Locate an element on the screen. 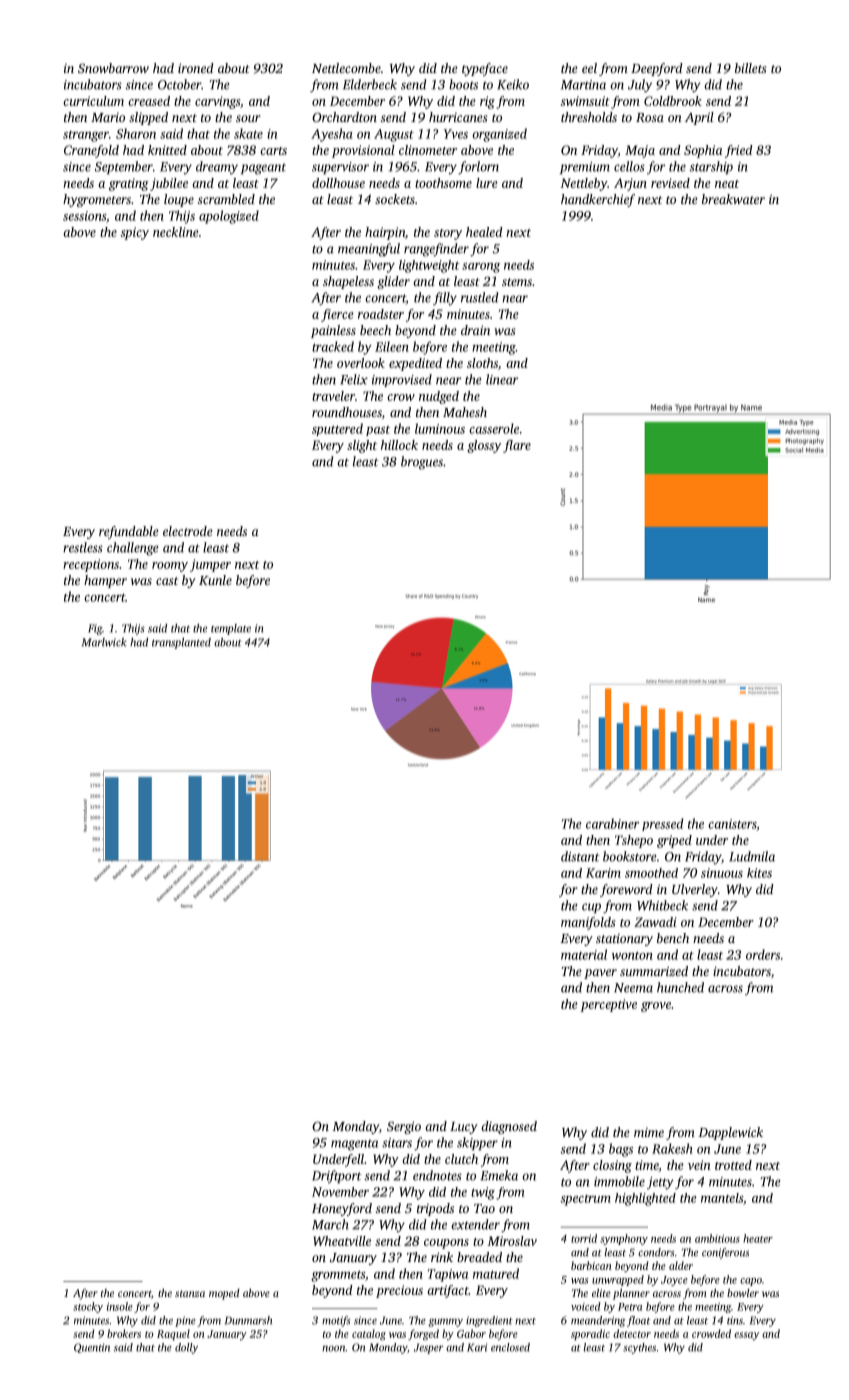  distant is located at coordinates (580, 856).
